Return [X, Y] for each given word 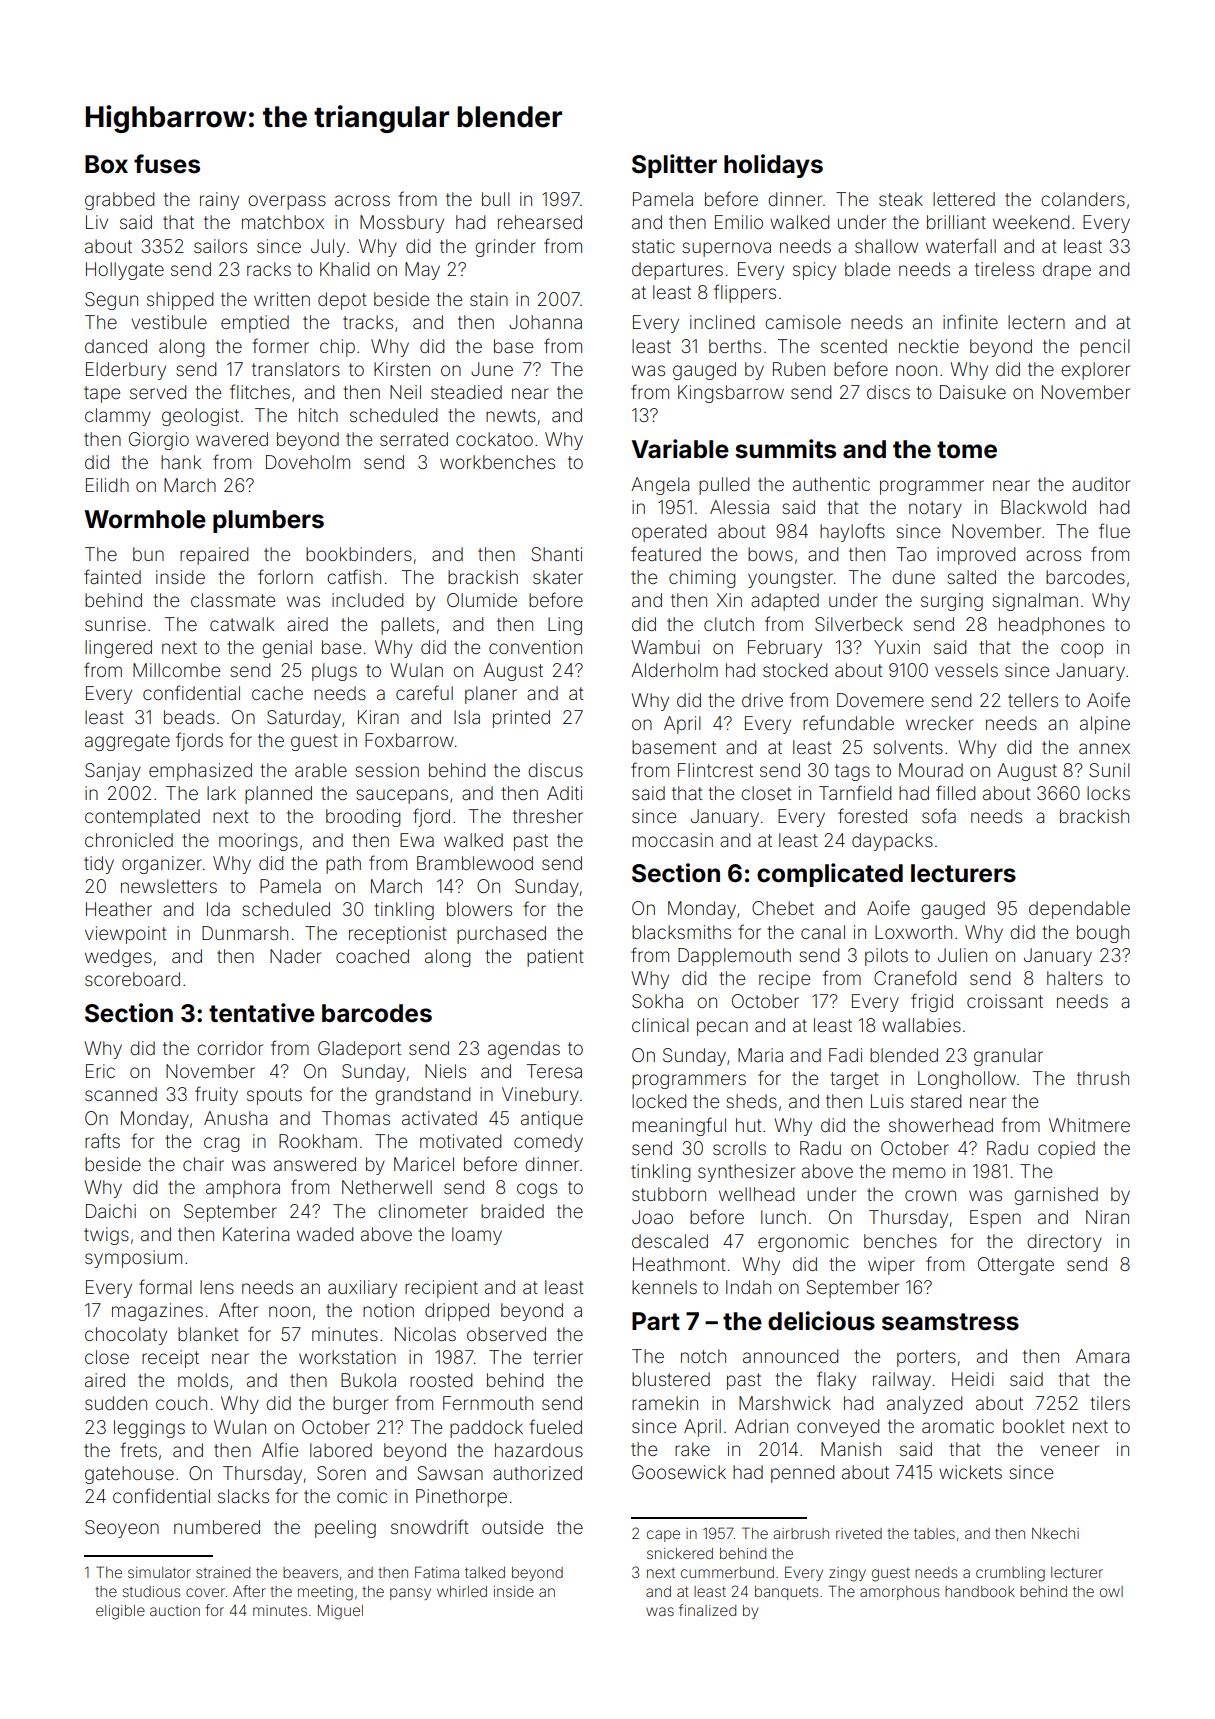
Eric [100, 1071]
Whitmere [1089, 1125]
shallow [886, 246]
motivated [460, 1141]
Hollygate [125, 271]
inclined [722, 322]
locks [1108, 793]
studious [151, 1591]
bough [1103, 934]
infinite [970, 321]
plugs [334, 672]
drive [762, 700]
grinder [505, 248]
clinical [660, 1025]
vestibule [169, 322]
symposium [133, 1259]
